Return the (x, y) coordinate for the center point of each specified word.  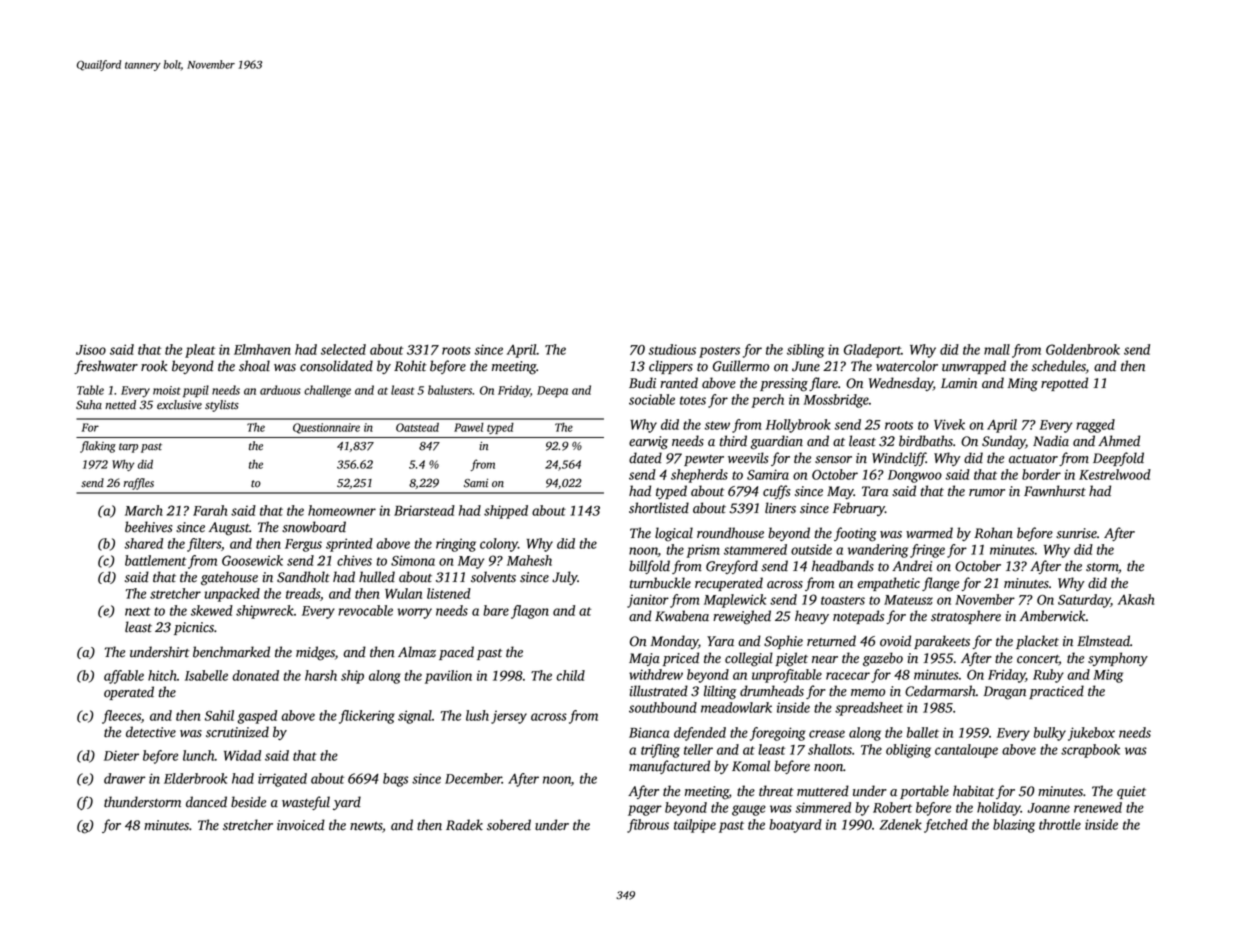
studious (672, 349)
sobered (509, 825)
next (138, 611)
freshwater (106, 367)
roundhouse (730, 533)
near (825, 660)
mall (997, 349)
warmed (929, 533)
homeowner (342, 510)
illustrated (659, 691)
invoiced (301, 825)
